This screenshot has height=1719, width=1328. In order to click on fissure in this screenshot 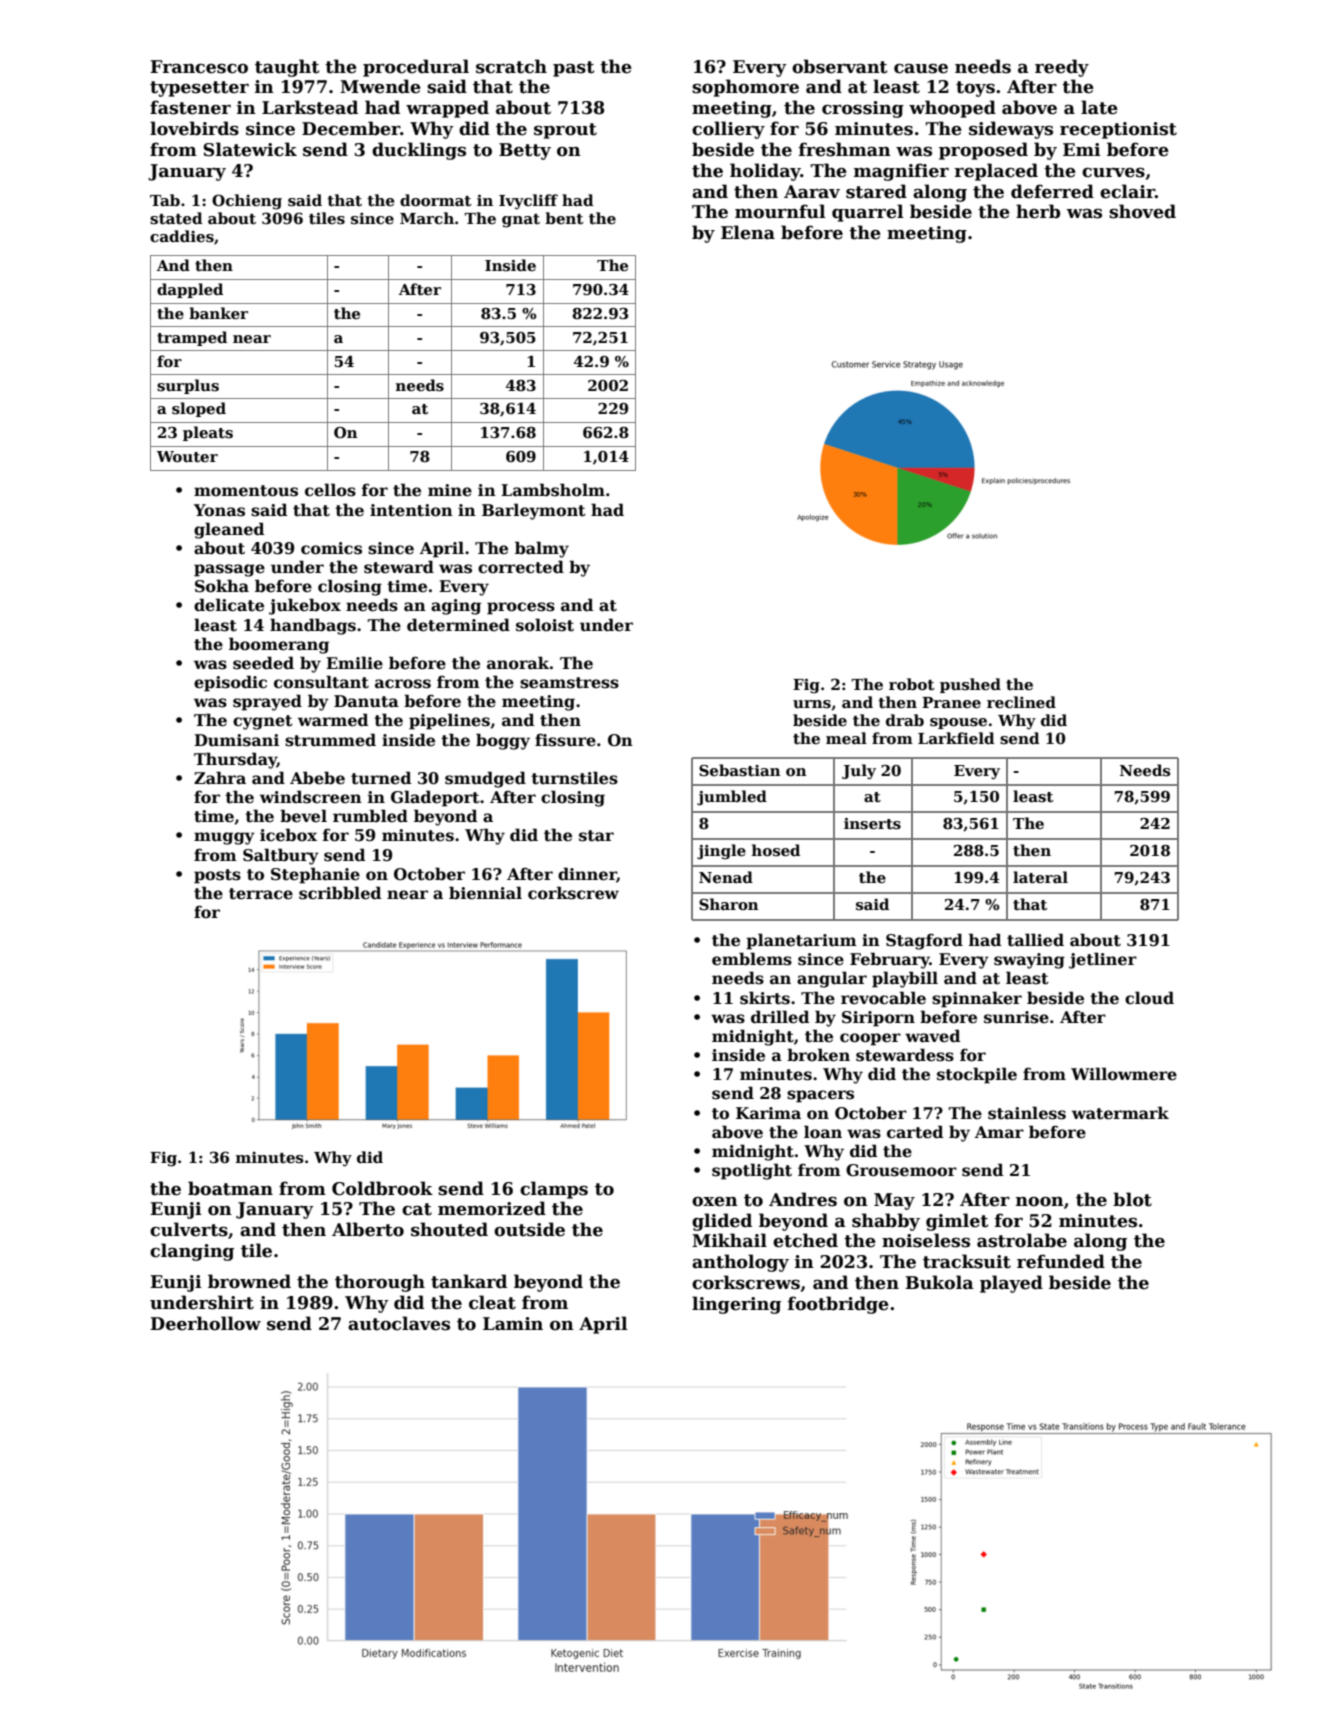, I will do `click(565, 740)`.
